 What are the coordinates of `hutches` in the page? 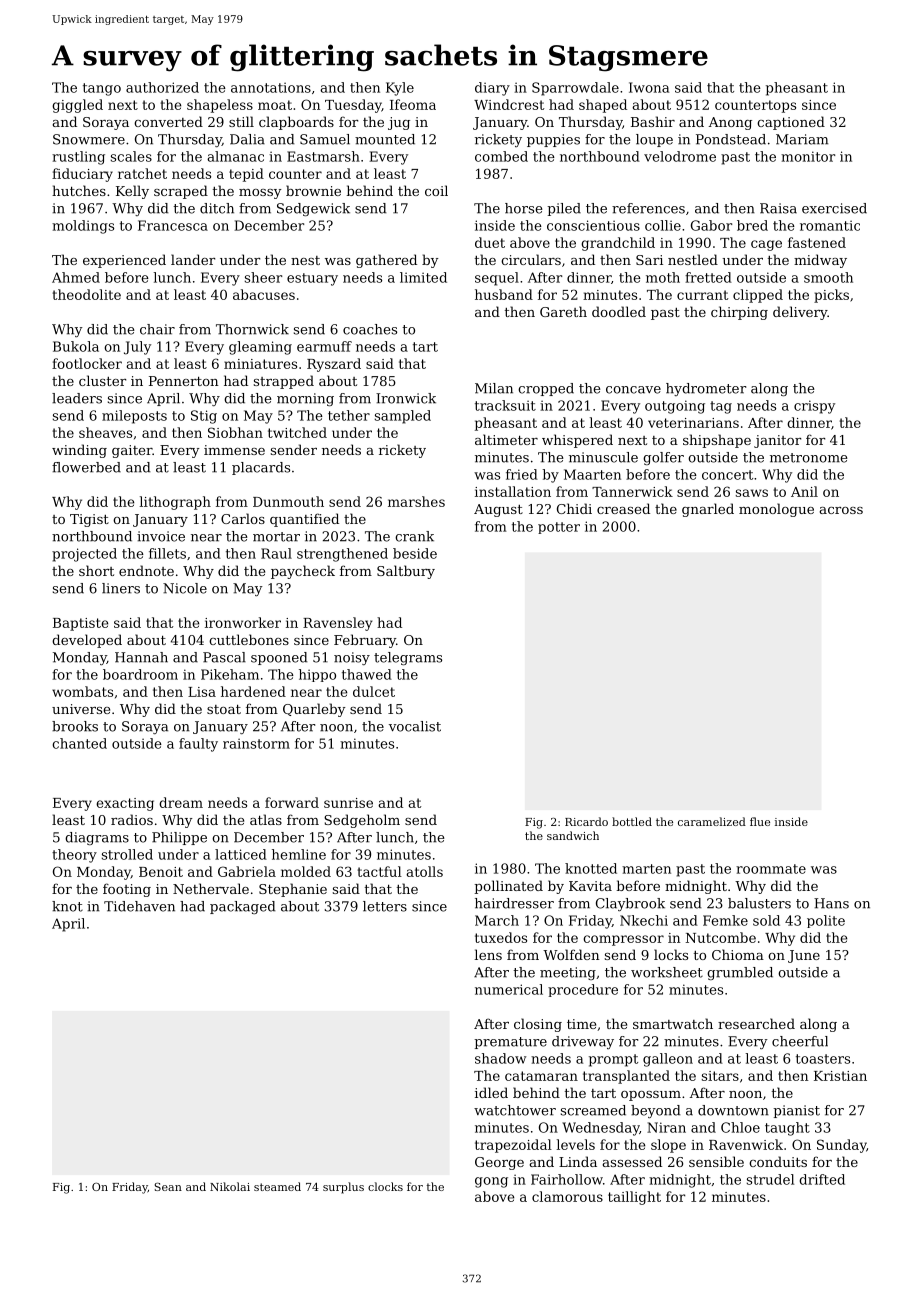 It's located at (79, 190).
